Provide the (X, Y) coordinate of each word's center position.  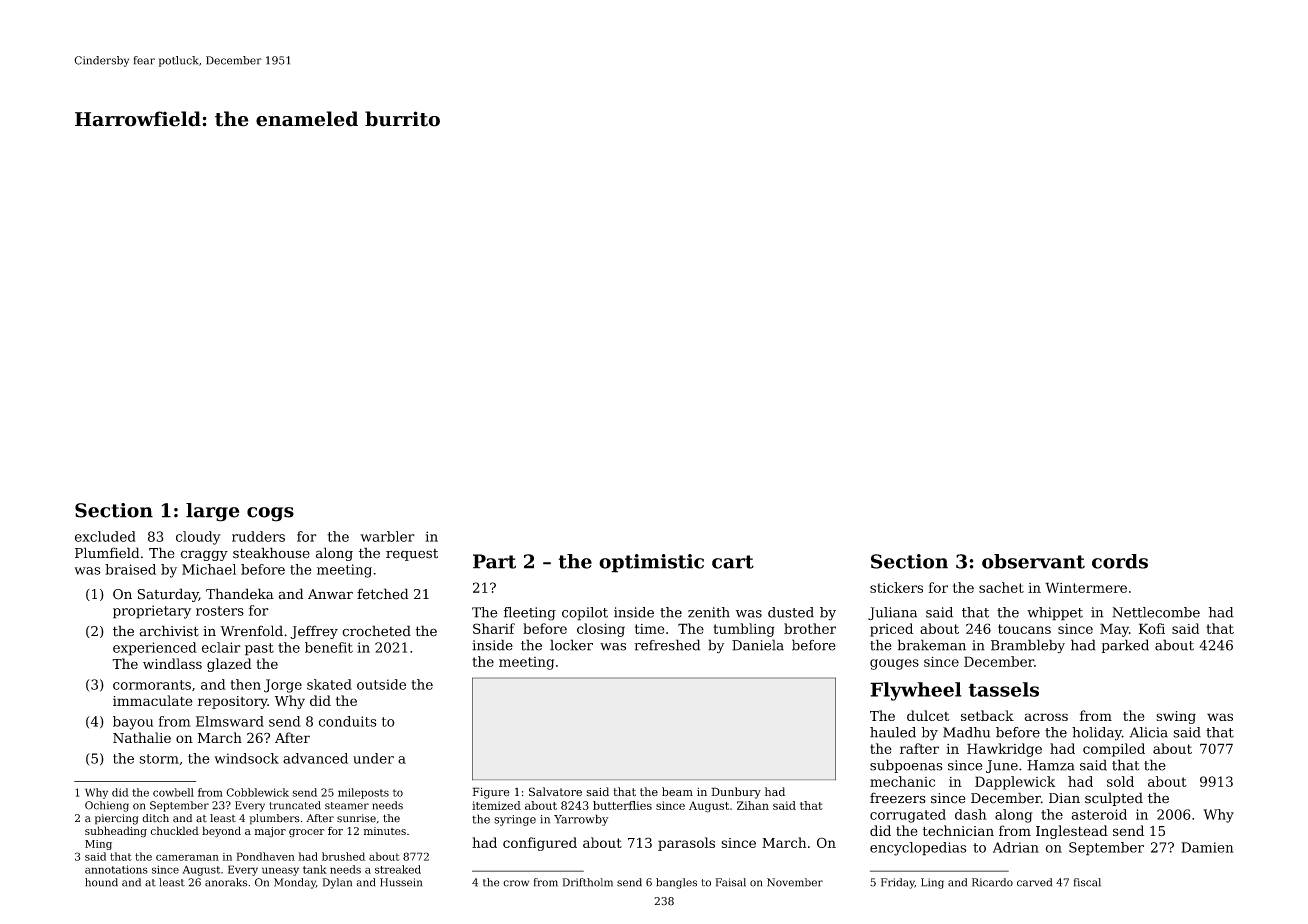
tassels (1004, 689)
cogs (270, 514)
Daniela (758, 645)
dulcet (928, 715)
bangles (676, 883)
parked (1125, 646)
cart (733, 562)
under (373, 758)
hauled (893, 732)
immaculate (153, 700)
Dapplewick (1015, 783)
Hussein (401, 882)
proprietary (152, 612)
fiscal (1087, 882)
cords (1120, 561)
